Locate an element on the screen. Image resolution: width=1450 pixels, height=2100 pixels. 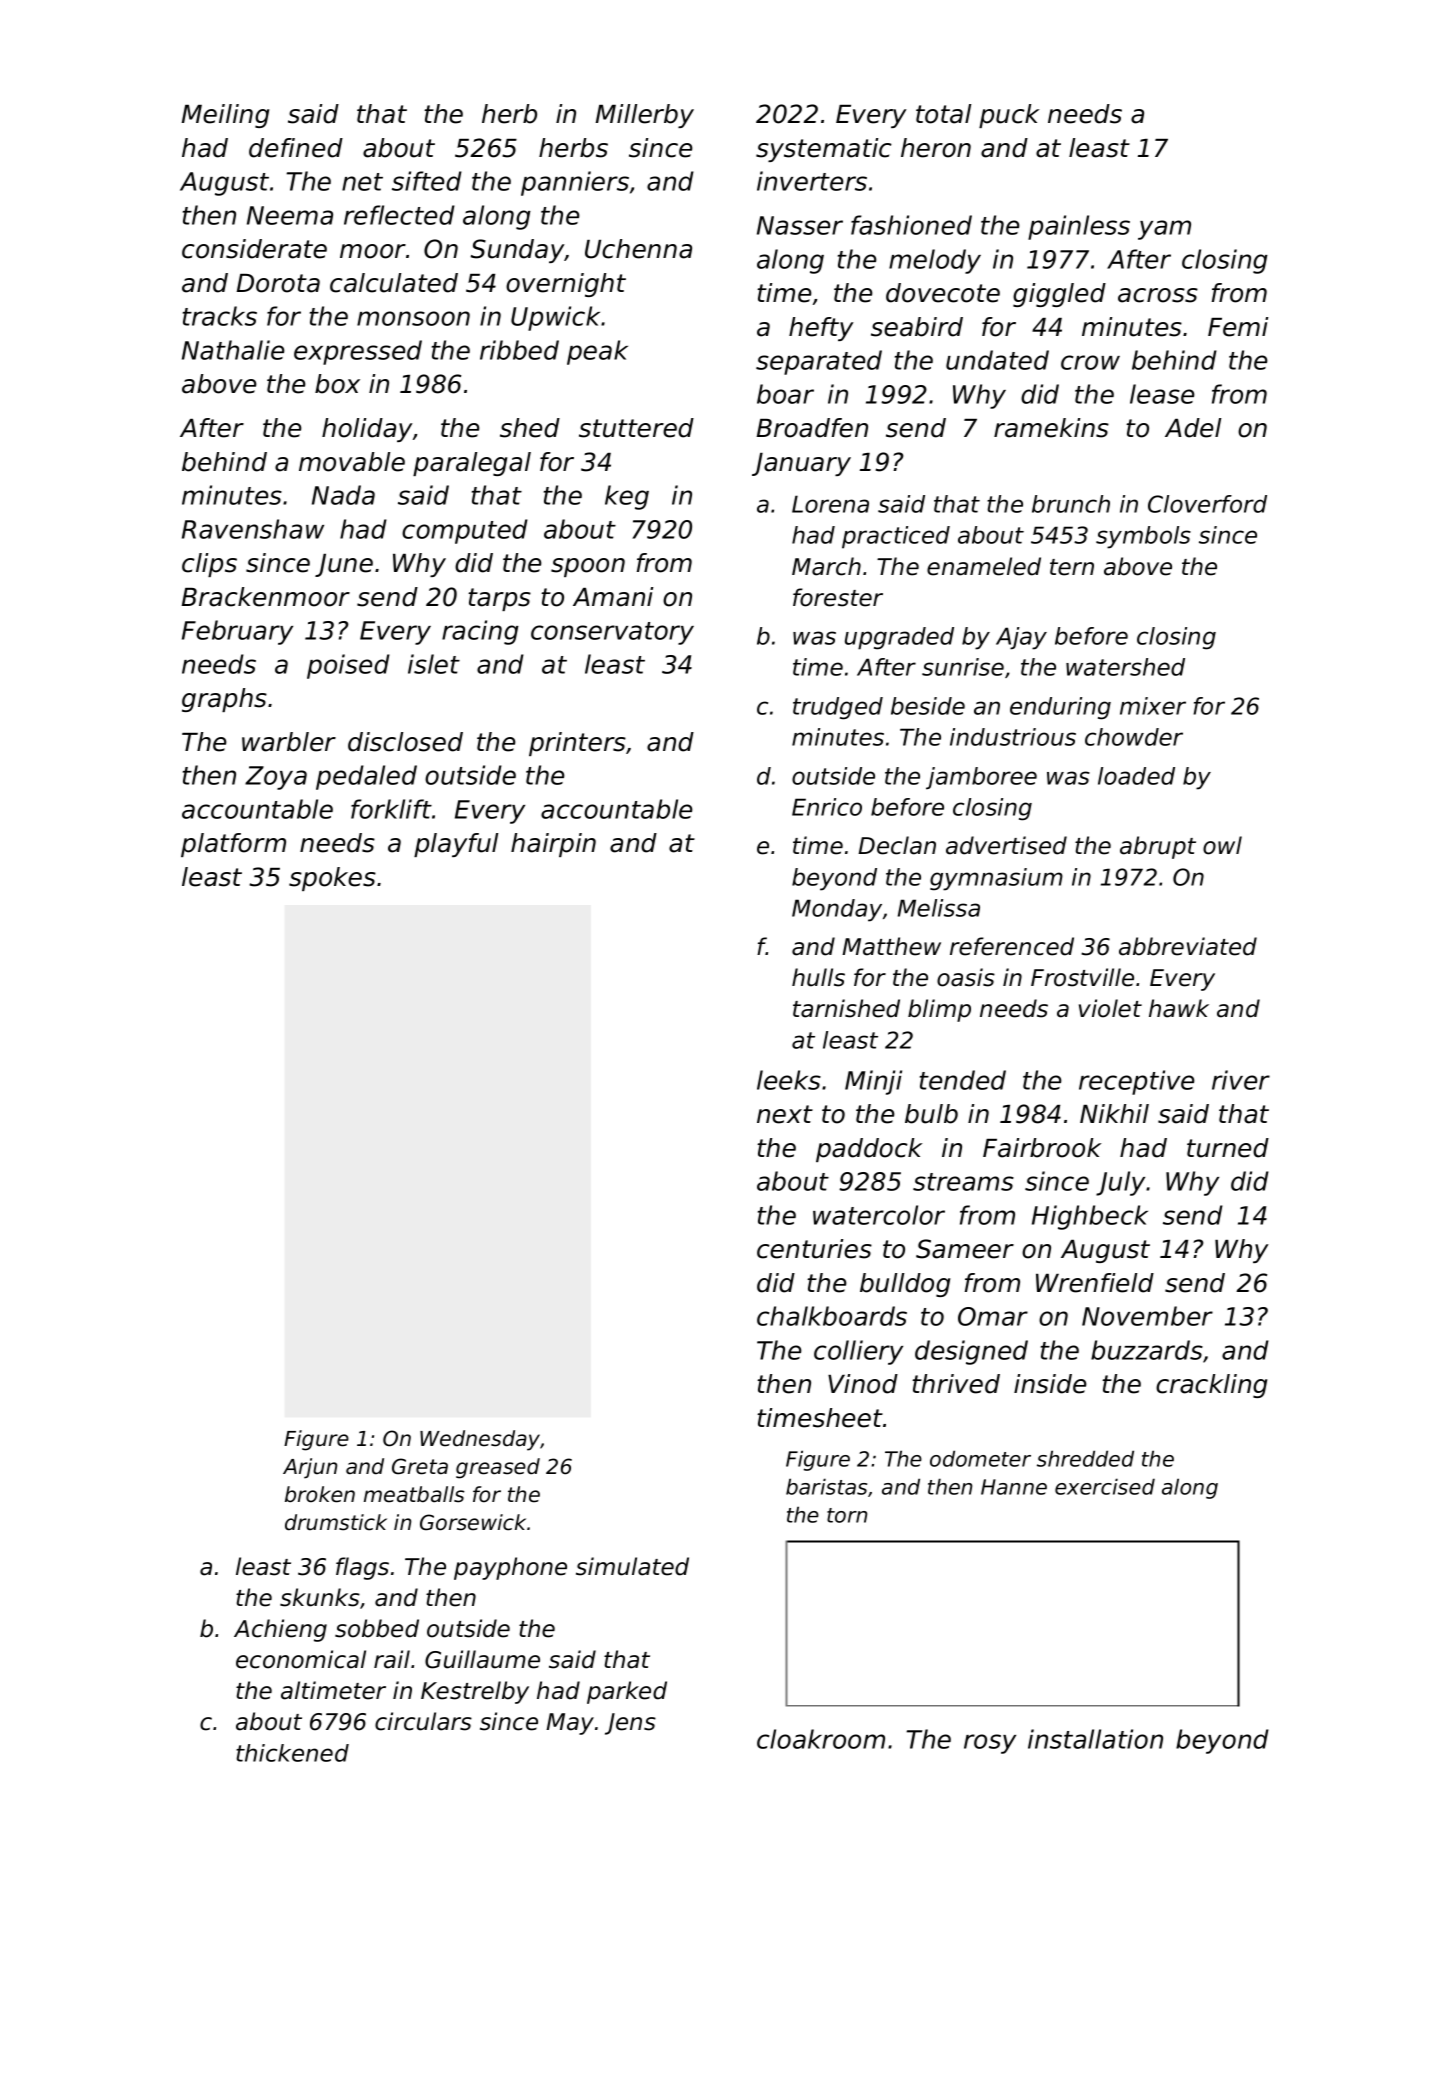
skunks is located at coordinates (320, 1597).
